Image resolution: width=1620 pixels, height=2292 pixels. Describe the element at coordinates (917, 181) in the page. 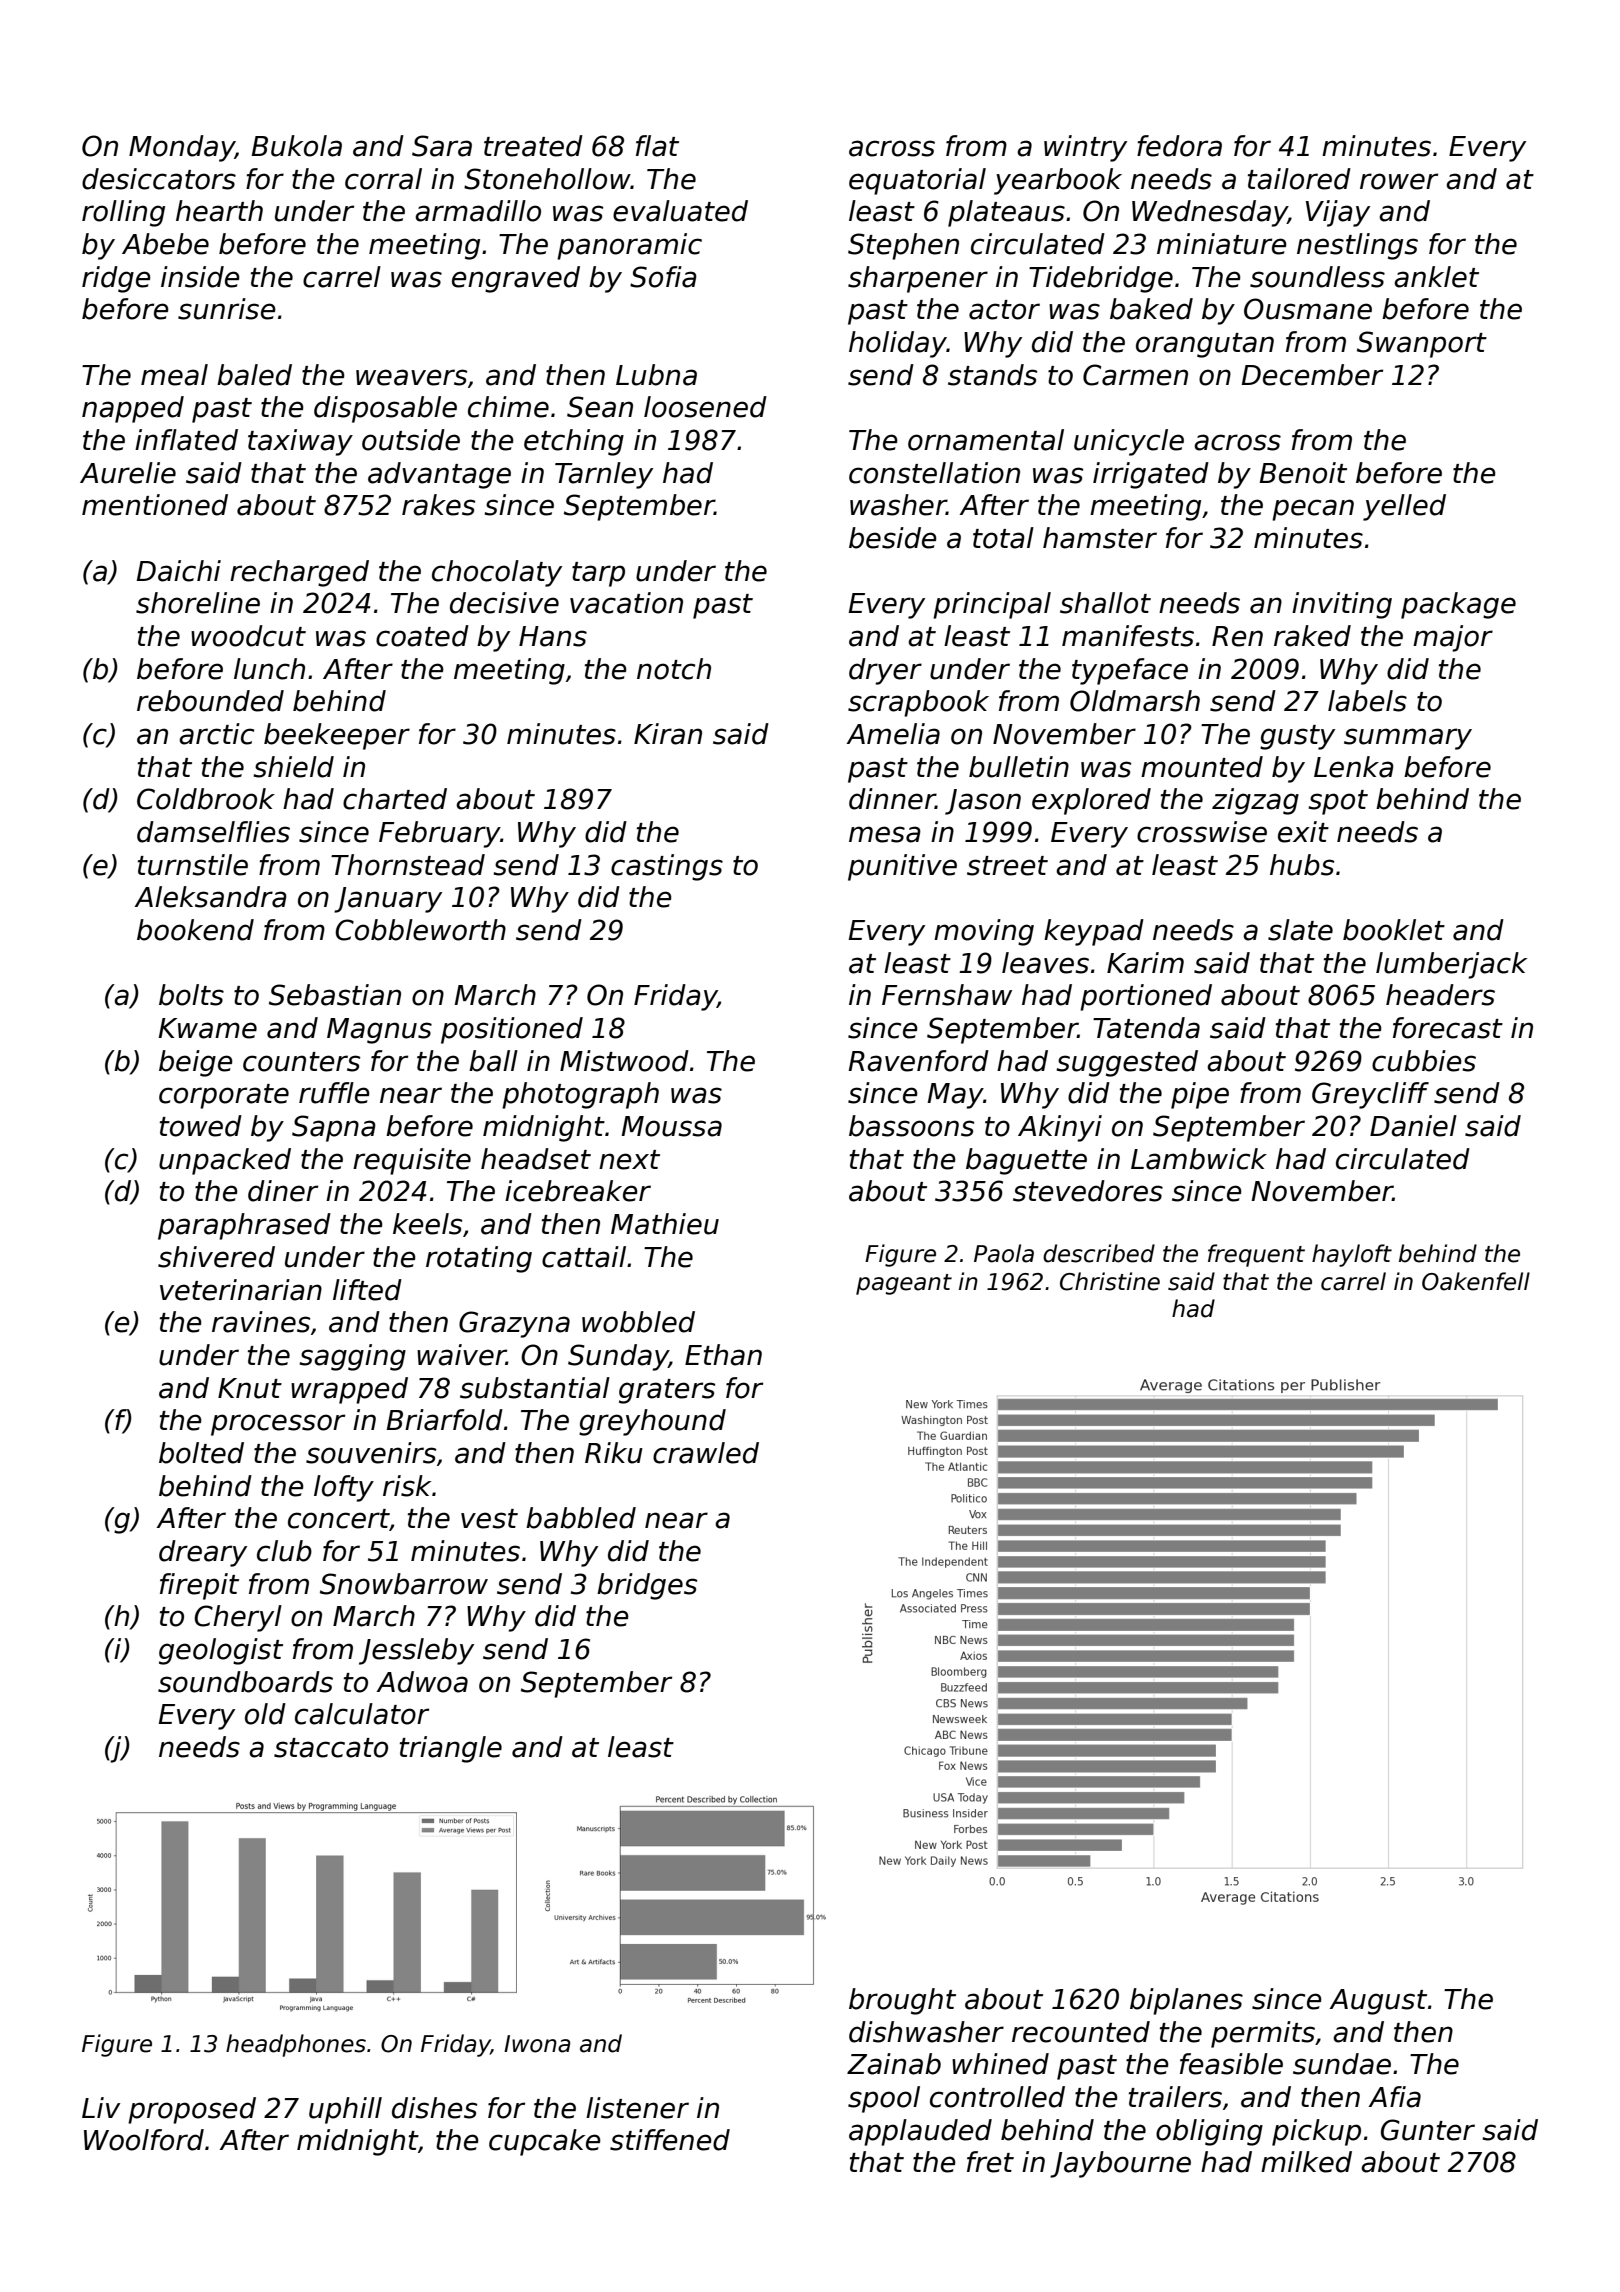

I see `equatorial` at that location.
